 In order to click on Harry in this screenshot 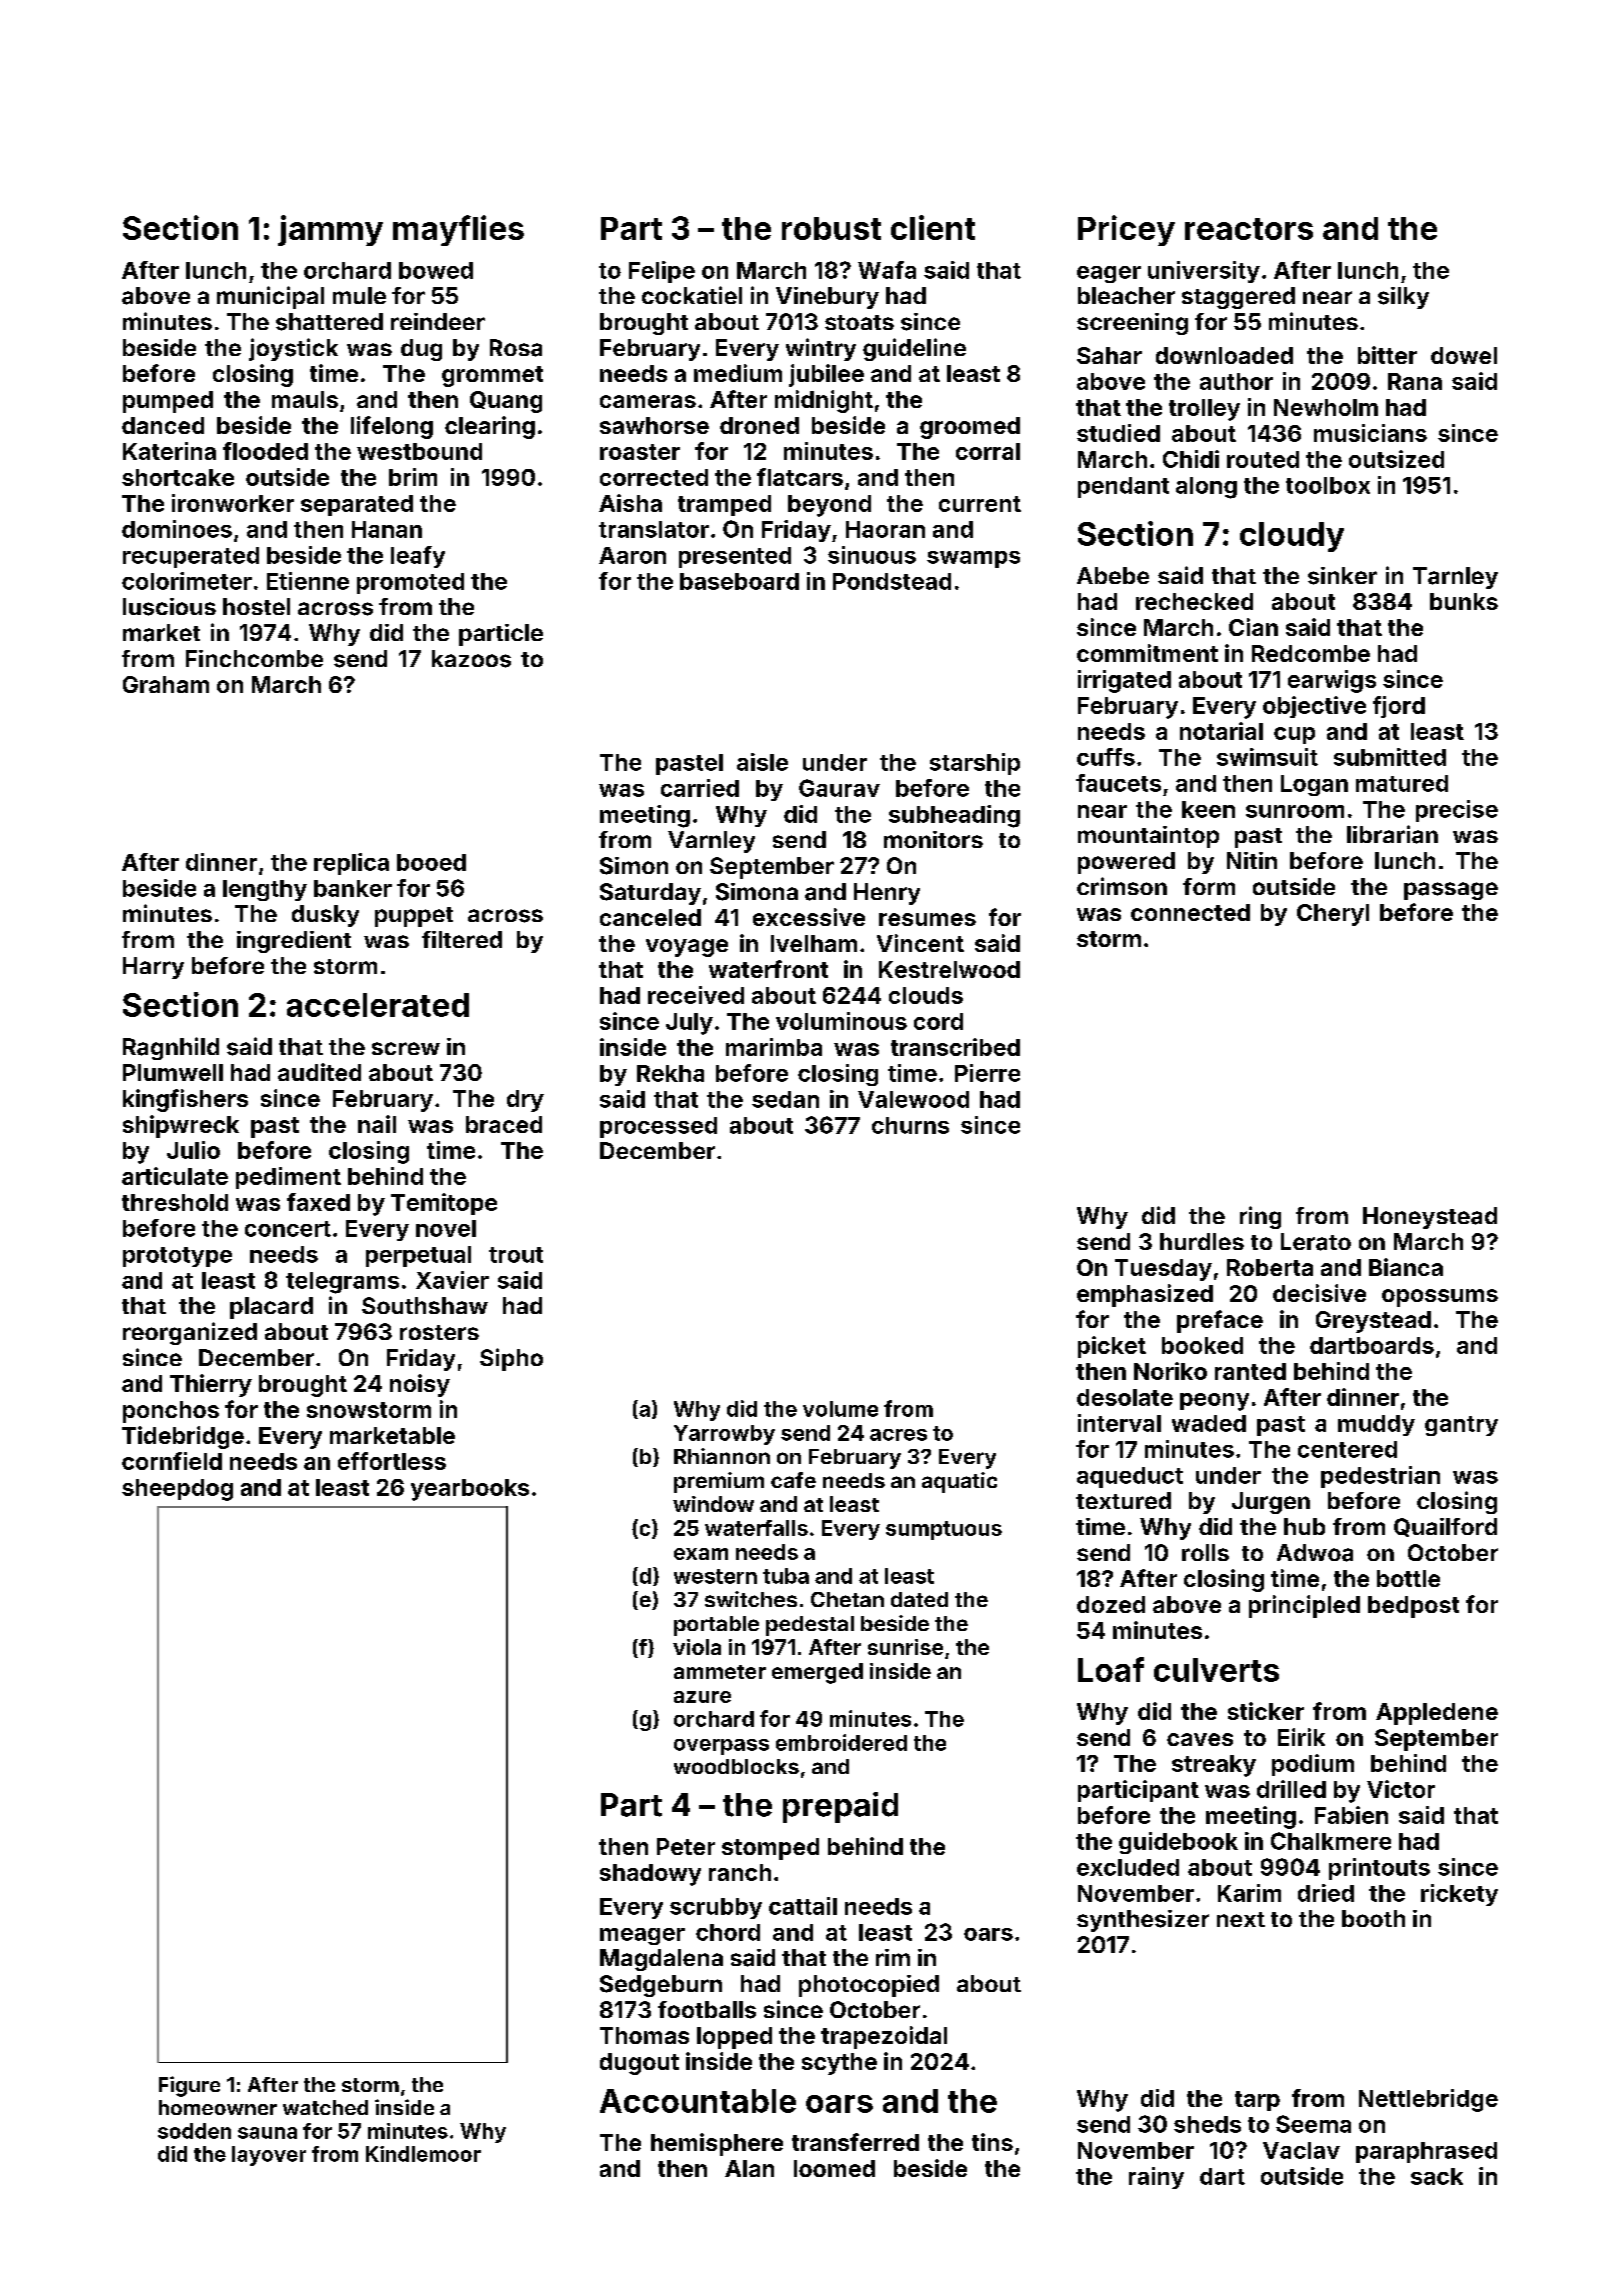, I will do `click(153, 968)`.
